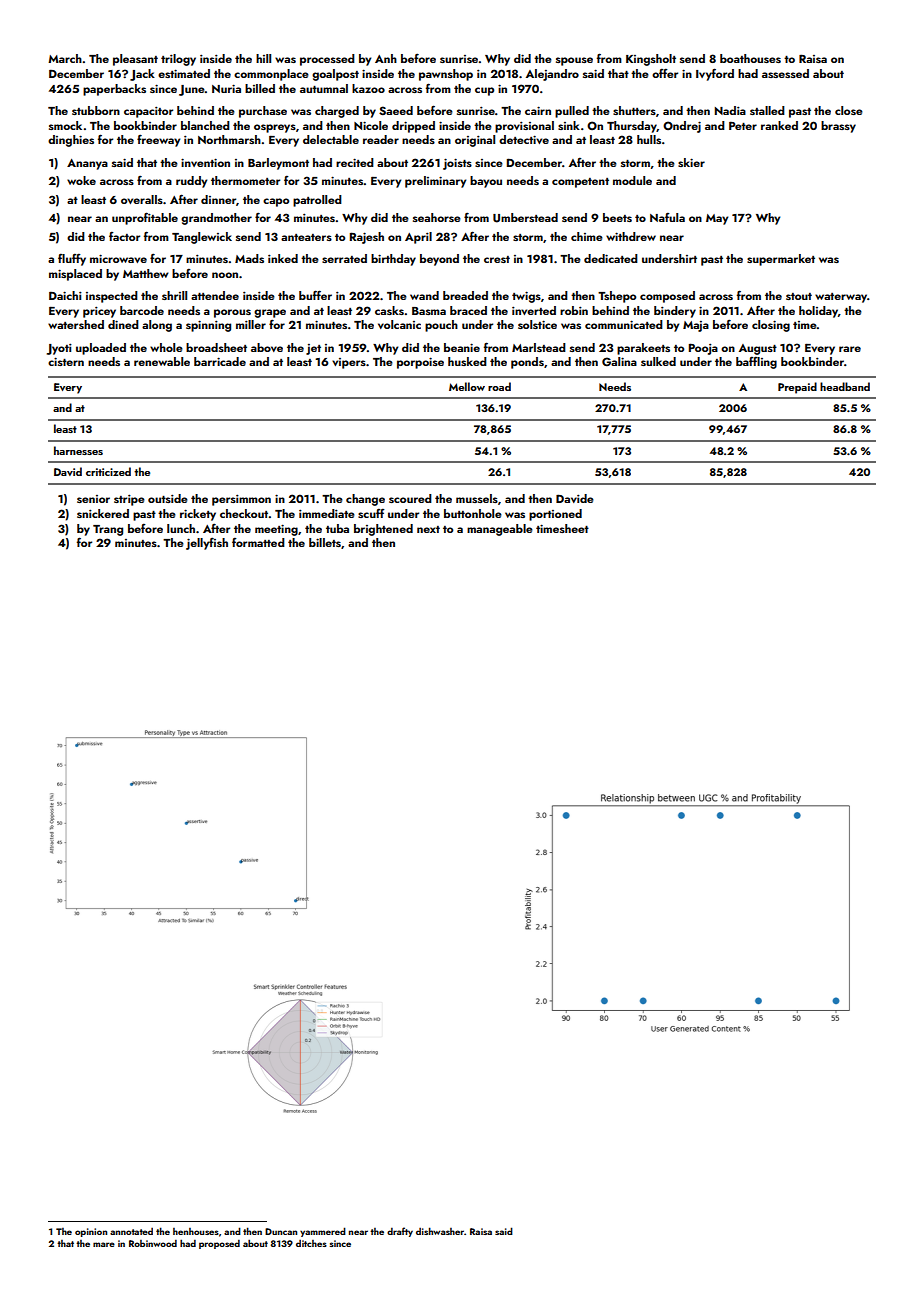 The width and height of the document is (924, 1308). Describe the element at coordinates (779, 125) in the document. I see `ranked` at that location.
